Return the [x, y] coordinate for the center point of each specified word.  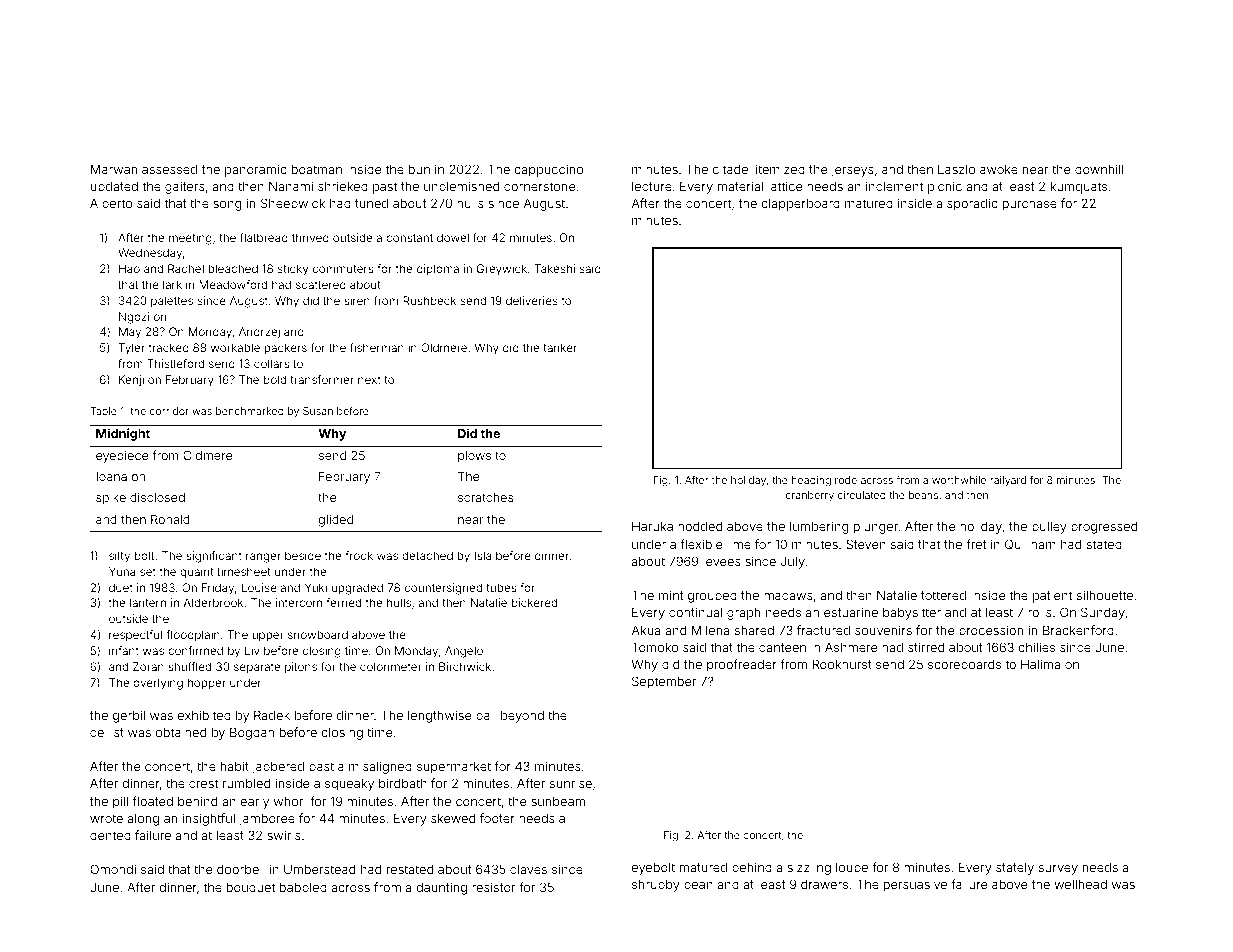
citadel [732, 169]
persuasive [915, 886]
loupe [852, 869]
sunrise [571, 783]
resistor [493, 887]
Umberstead [319, 869]
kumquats [1079, 188]
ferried [343, 602]
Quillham [1030, 544]
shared [754, 630]
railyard [1008, 481]
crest [203, 783]
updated [114, 187]
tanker [560, 347]
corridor [169, 411]
